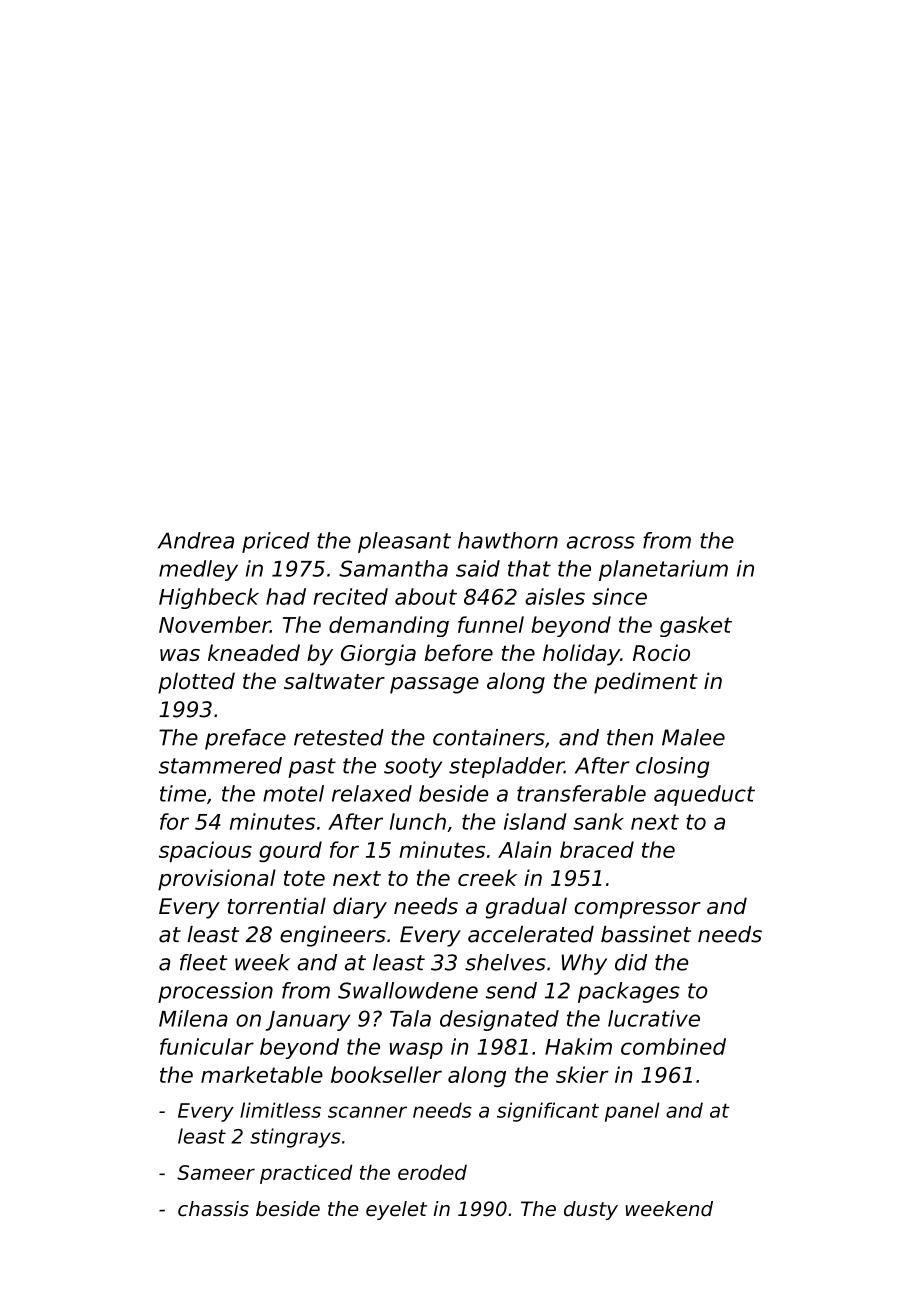  I want to click on pleasant, so click(404, 542).
